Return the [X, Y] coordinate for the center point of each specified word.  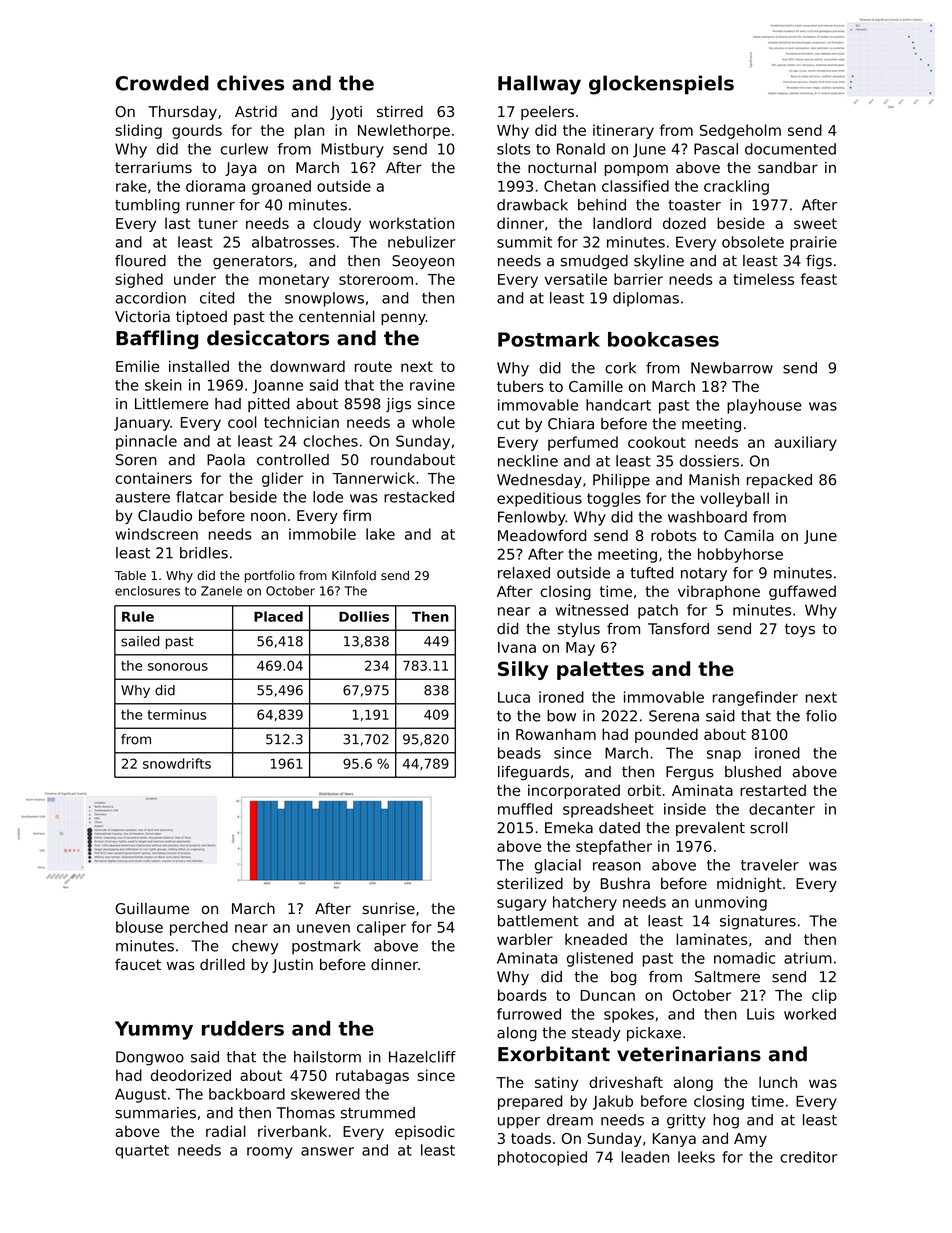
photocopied [542, 1158]
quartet [142, 1152]
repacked [779, 481]
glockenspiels [661, 85]
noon [268, 516]
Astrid [256, 112]
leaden [645, 1157]
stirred [400, 112]
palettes [600, 670]
